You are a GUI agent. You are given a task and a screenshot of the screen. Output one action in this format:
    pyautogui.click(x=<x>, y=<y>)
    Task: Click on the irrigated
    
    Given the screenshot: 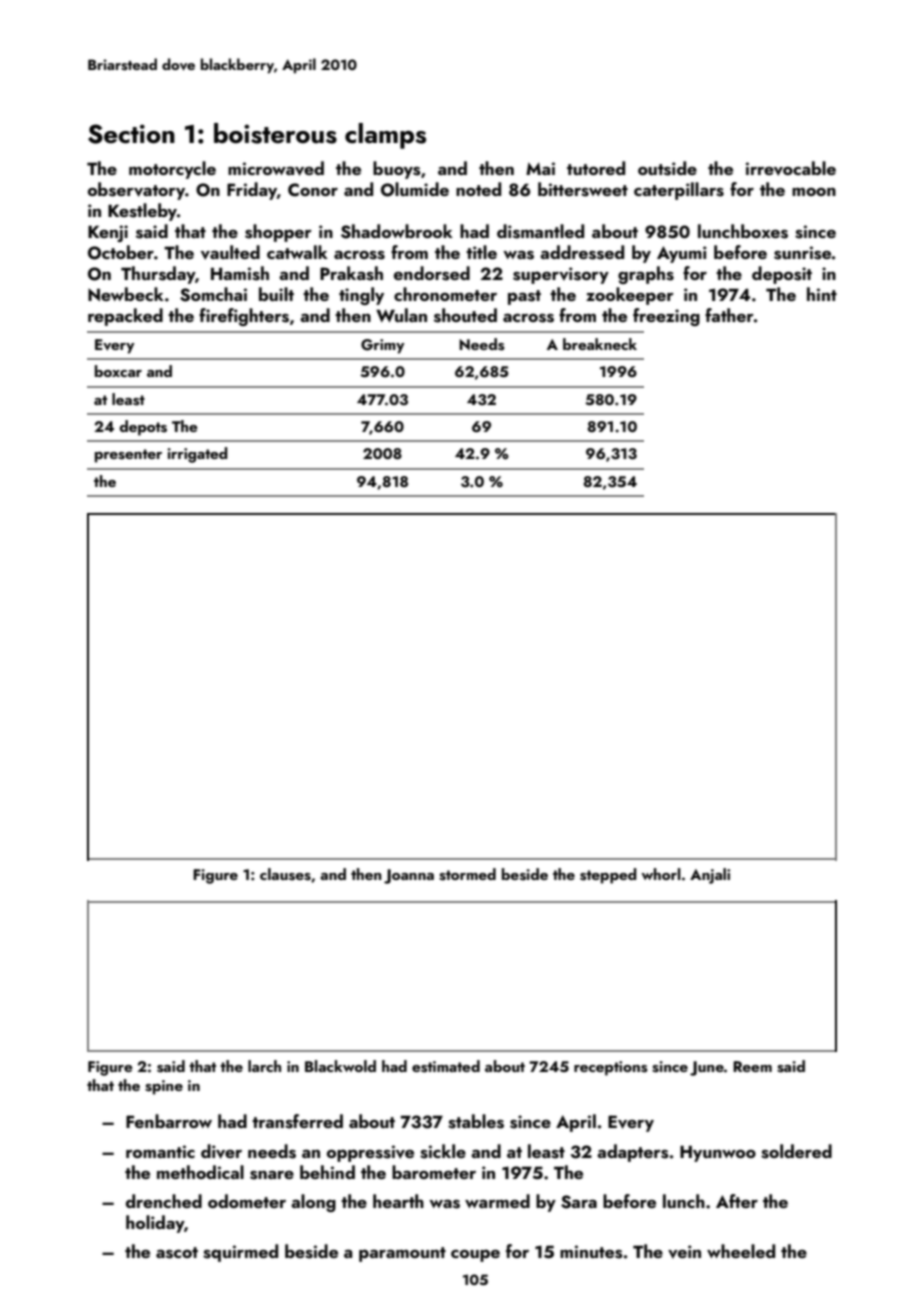 What is the action you would take?
    pyautogui.click(x=197, y=455)
